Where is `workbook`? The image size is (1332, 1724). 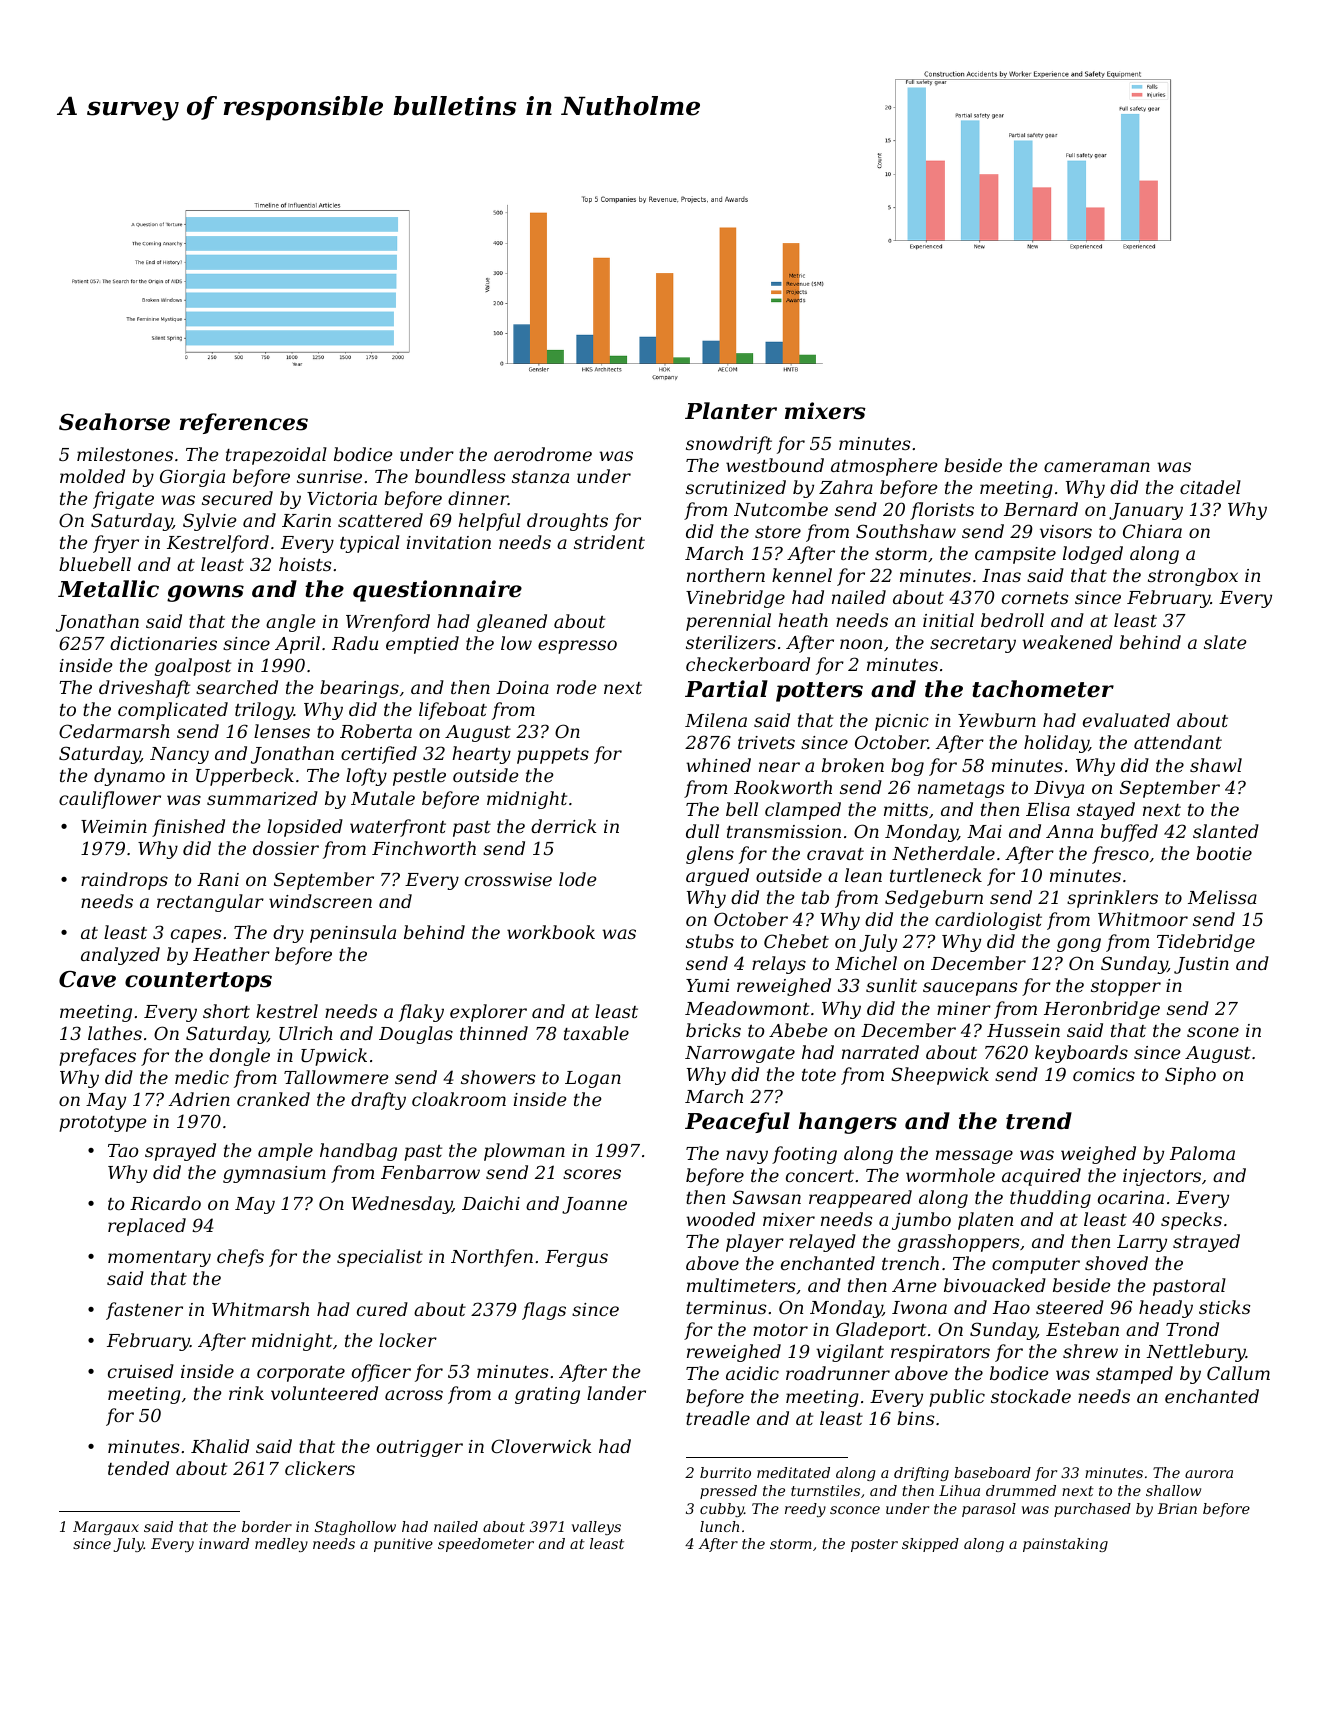
workbook is located at coordinates (551, 932).
